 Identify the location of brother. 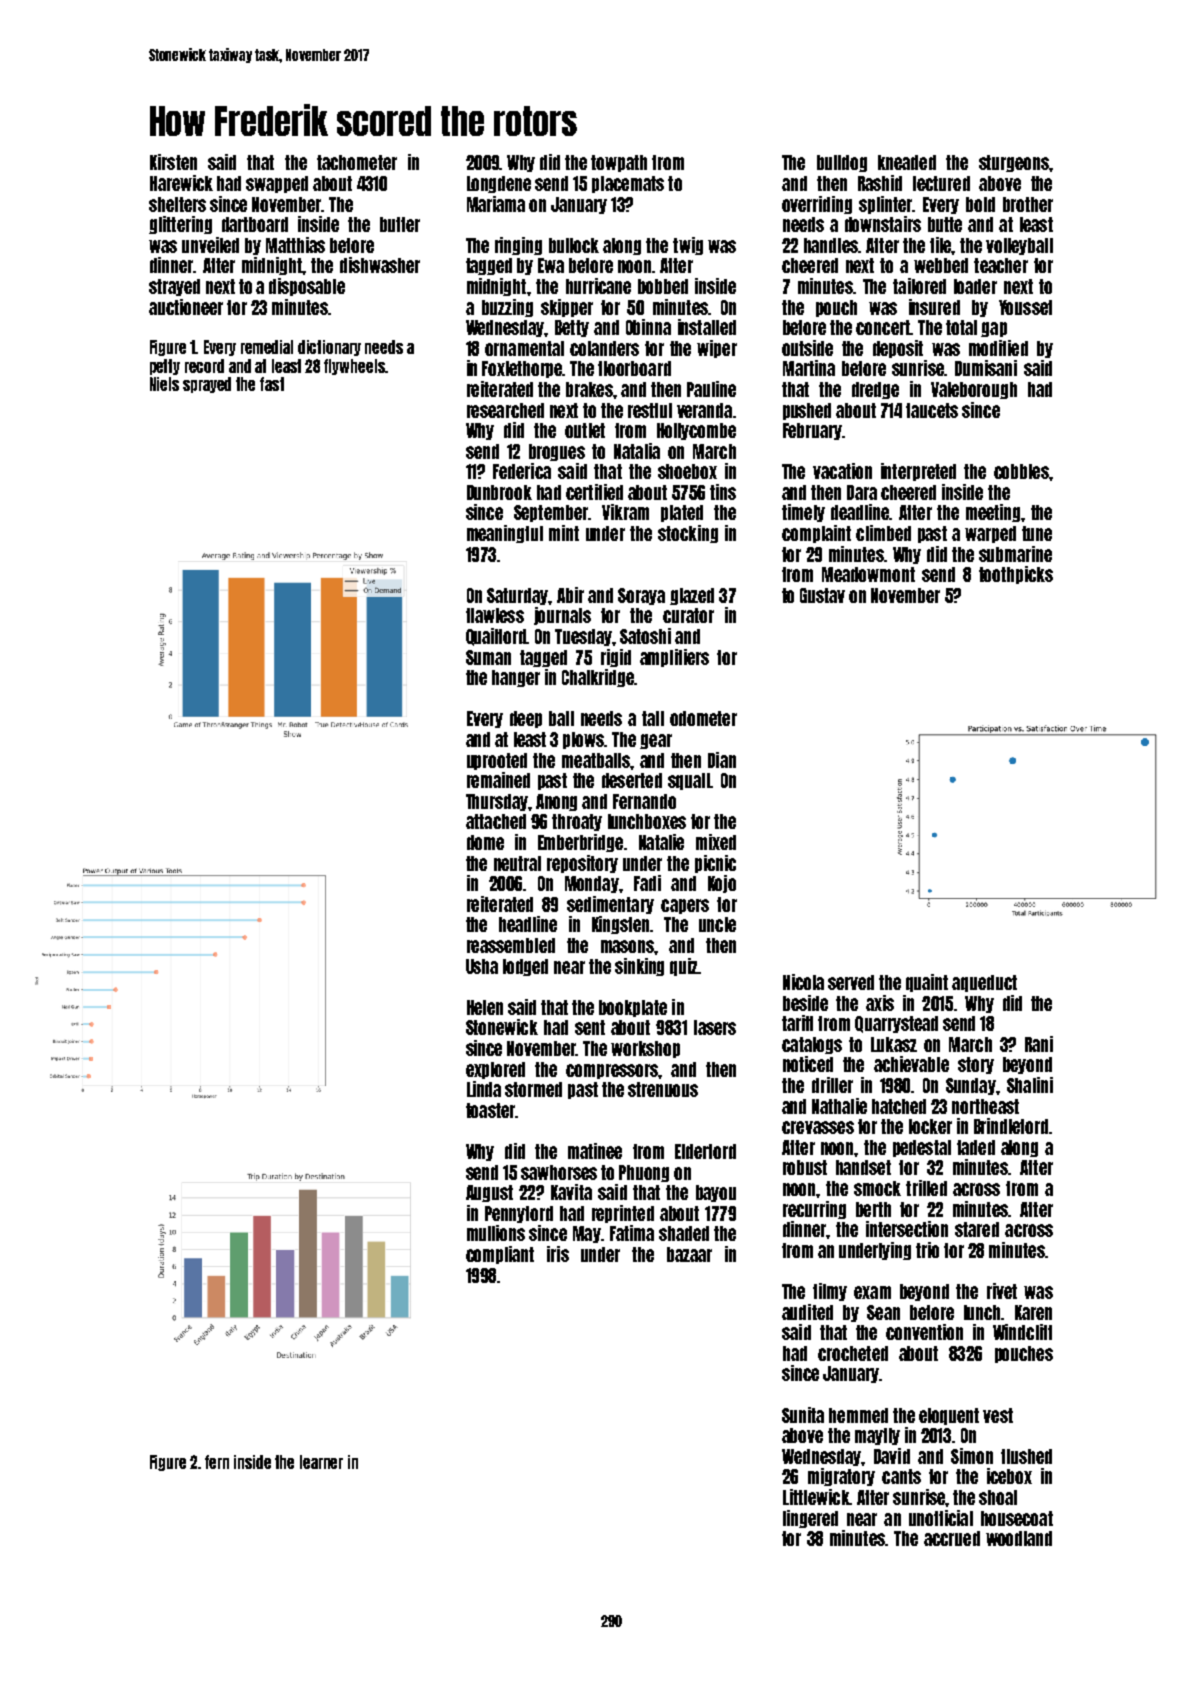
(1028, 204).
